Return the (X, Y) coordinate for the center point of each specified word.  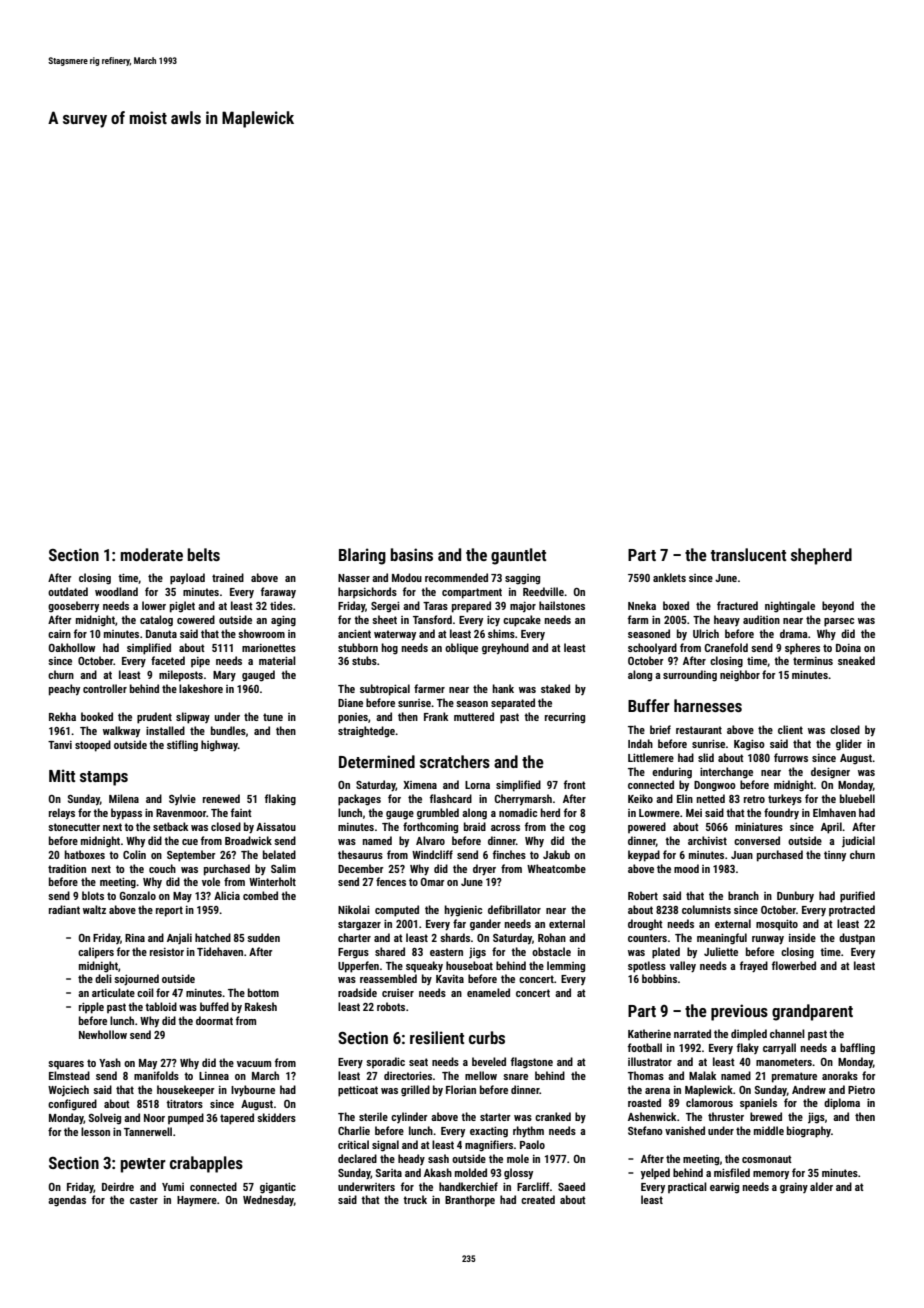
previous (739, 1012)
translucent (748, 554)
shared (390, 951)
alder (821, 1186)
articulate (113, 992)
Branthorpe (470, 1201)
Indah (640, 743)
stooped (93, 746)
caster (144, 1200)
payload (187, 579)
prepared (471, 607)
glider (849, 745)
